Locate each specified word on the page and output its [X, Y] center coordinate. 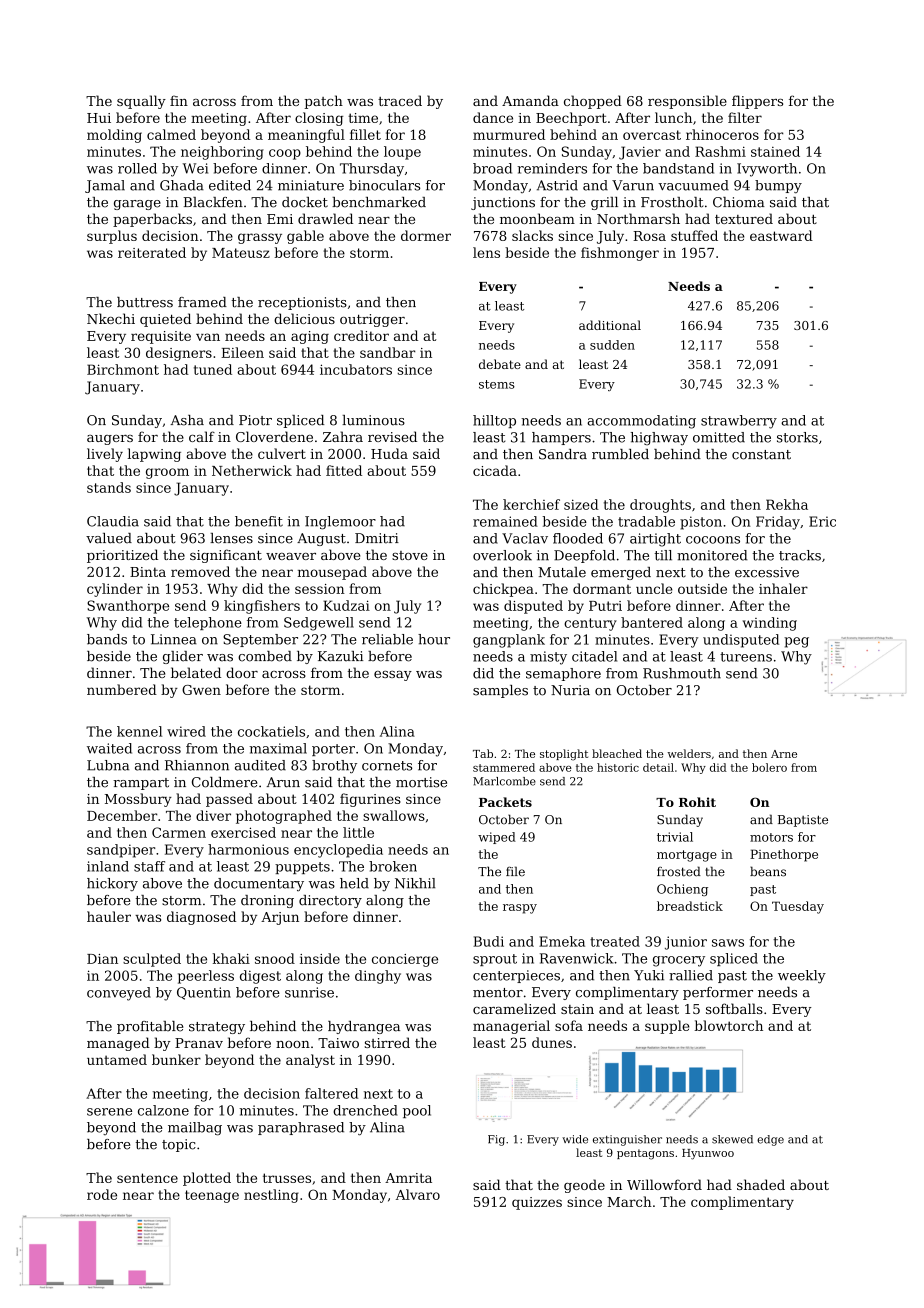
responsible [687, 102]
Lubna [108, 765]
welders [689, 753]
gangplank [509, 641]
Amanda [530, 100]
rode [102, 1194]
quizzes [537, 1203]
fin [179, 100]
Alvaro [418, 1194]
